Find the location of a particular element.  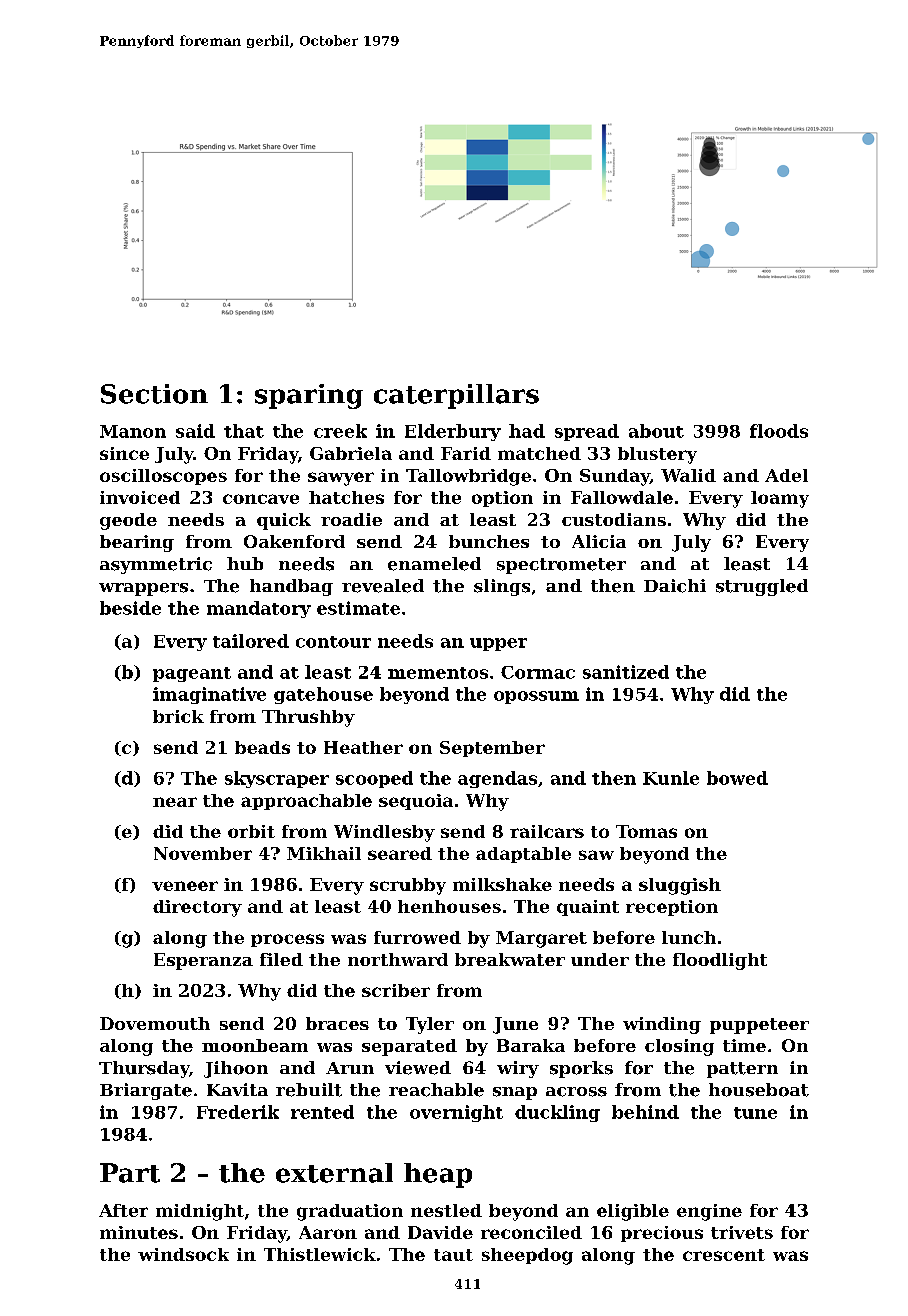

oscilloscopes is located at coordinates (163, 477).
